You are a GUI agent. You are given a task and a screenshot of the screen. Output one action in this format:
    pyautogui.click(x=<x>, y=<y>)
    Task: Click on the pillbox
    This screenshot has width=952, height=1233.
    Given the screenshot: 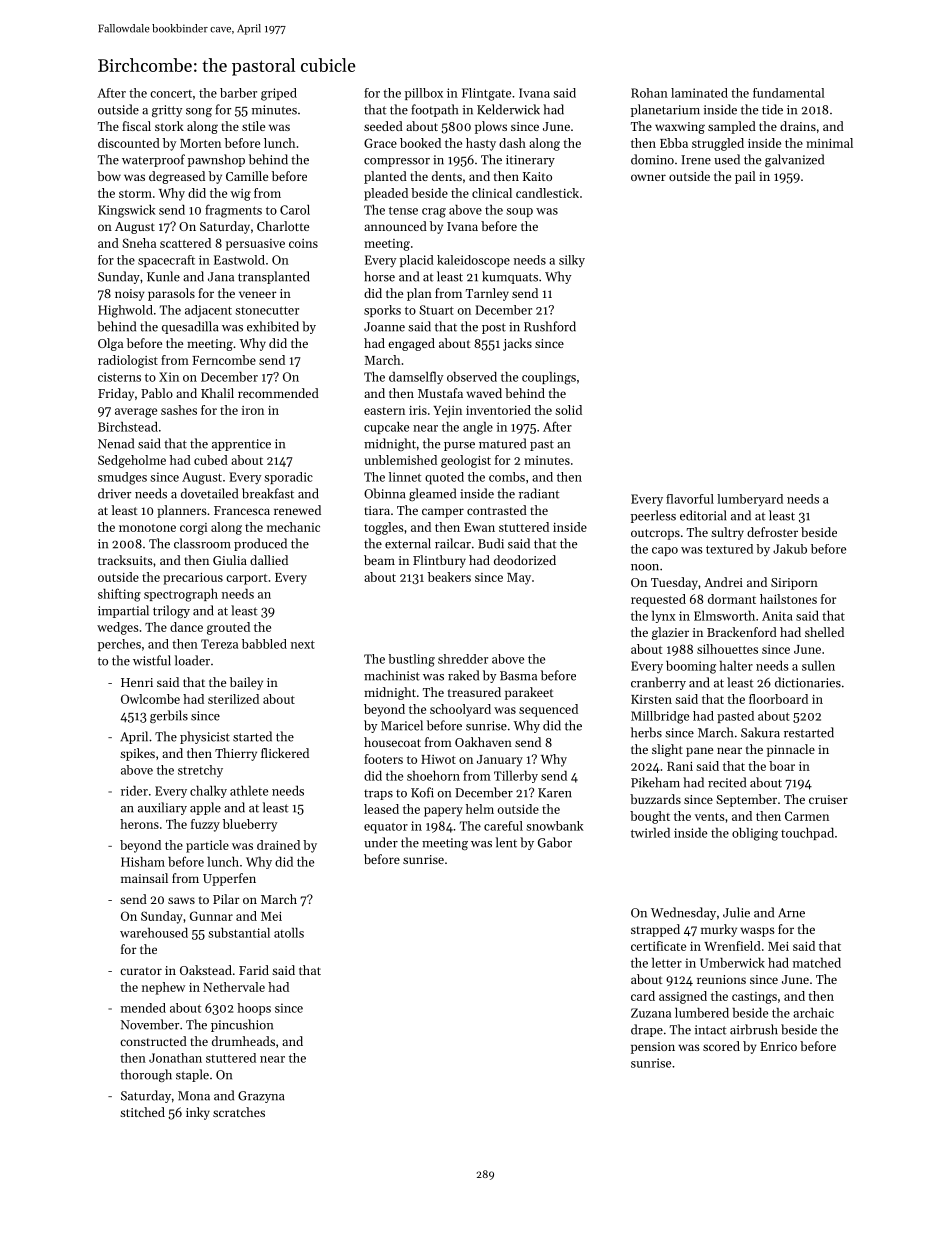 What is the action you would take?
    pyautogui.click(x=424, y=94)
